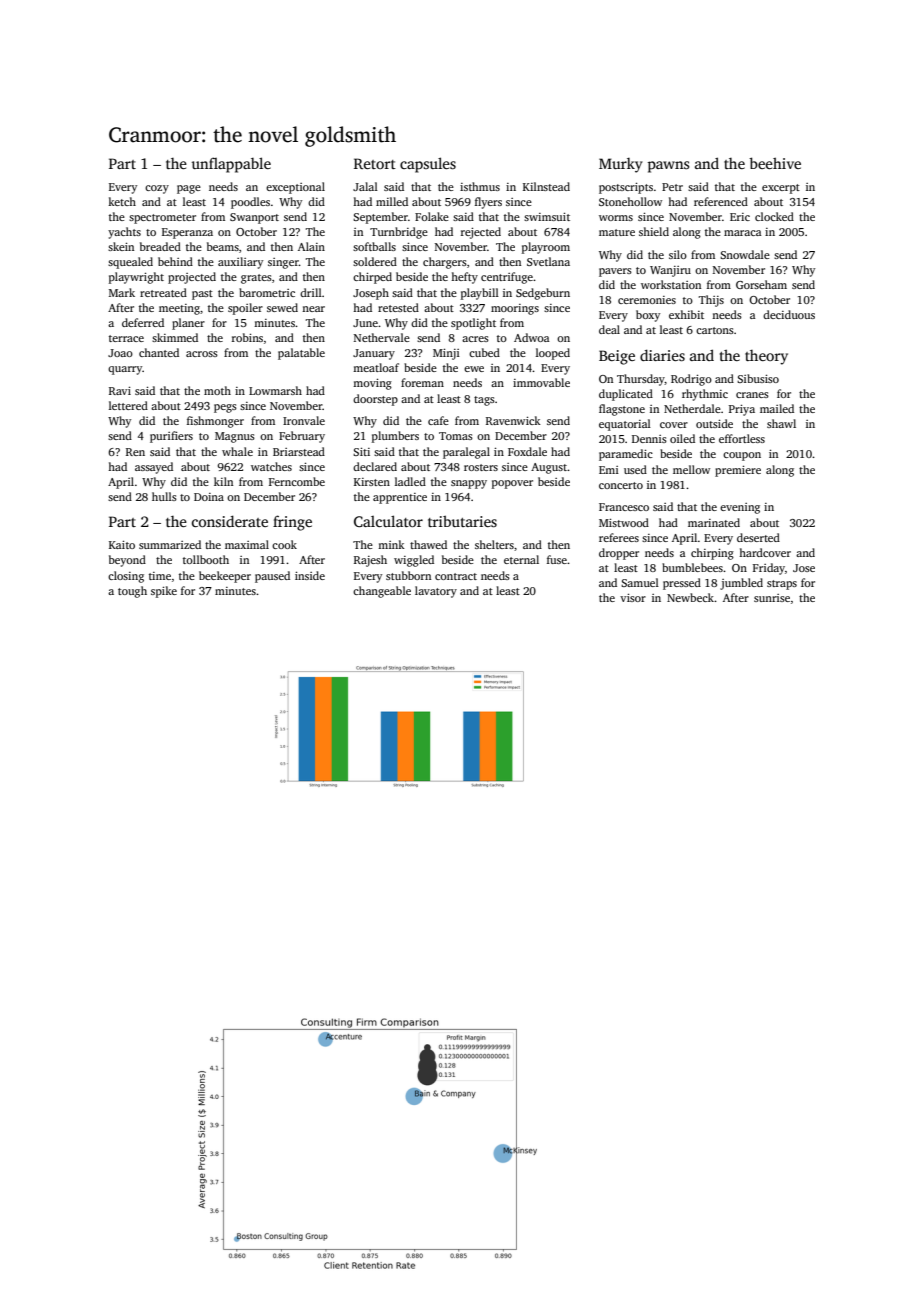  I want to click on yachts, so click(124, 233).
